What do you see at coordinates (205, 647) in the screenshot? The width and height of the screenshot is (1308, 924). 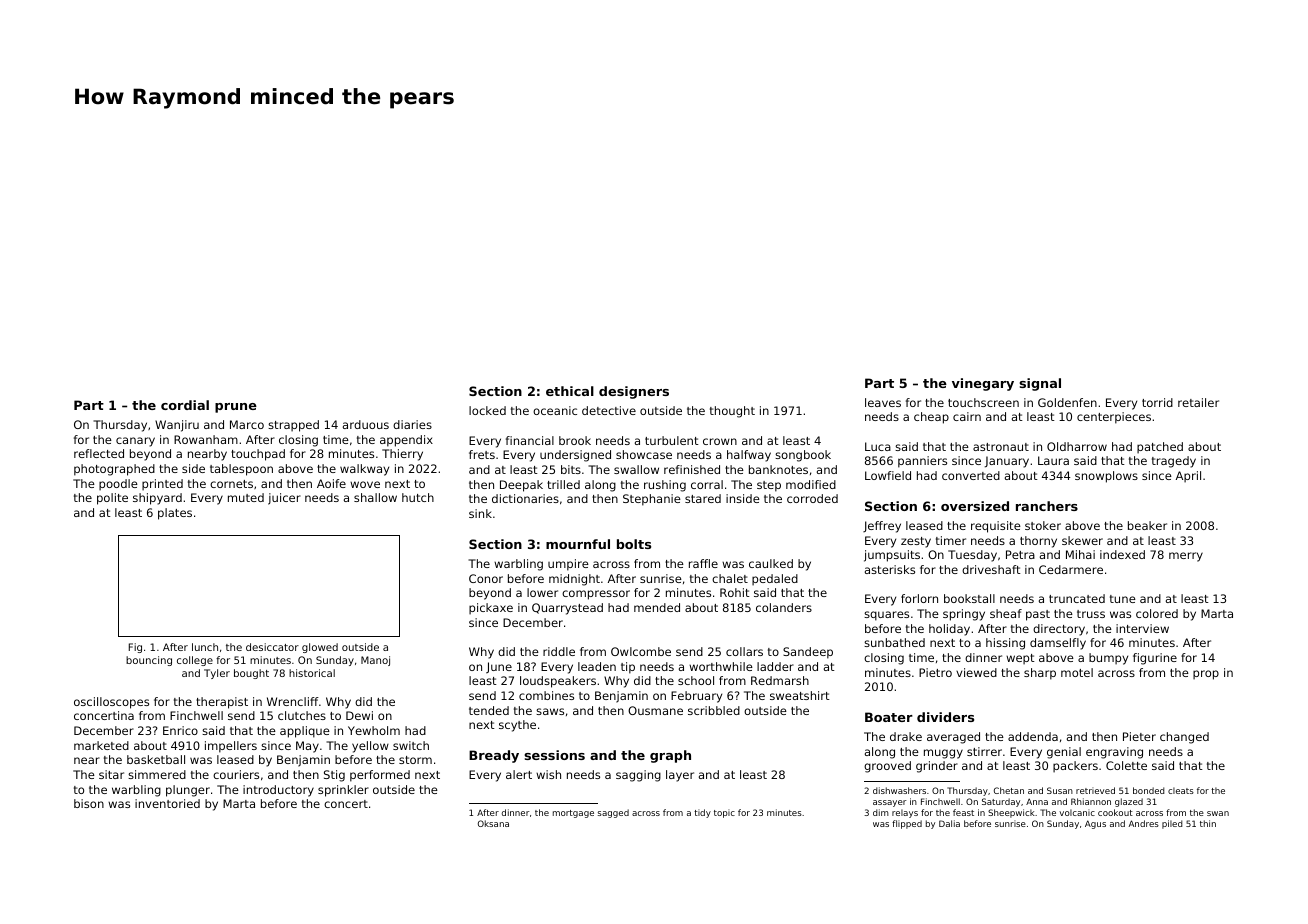 I see `lunch` at bounding box center [205, 647].
